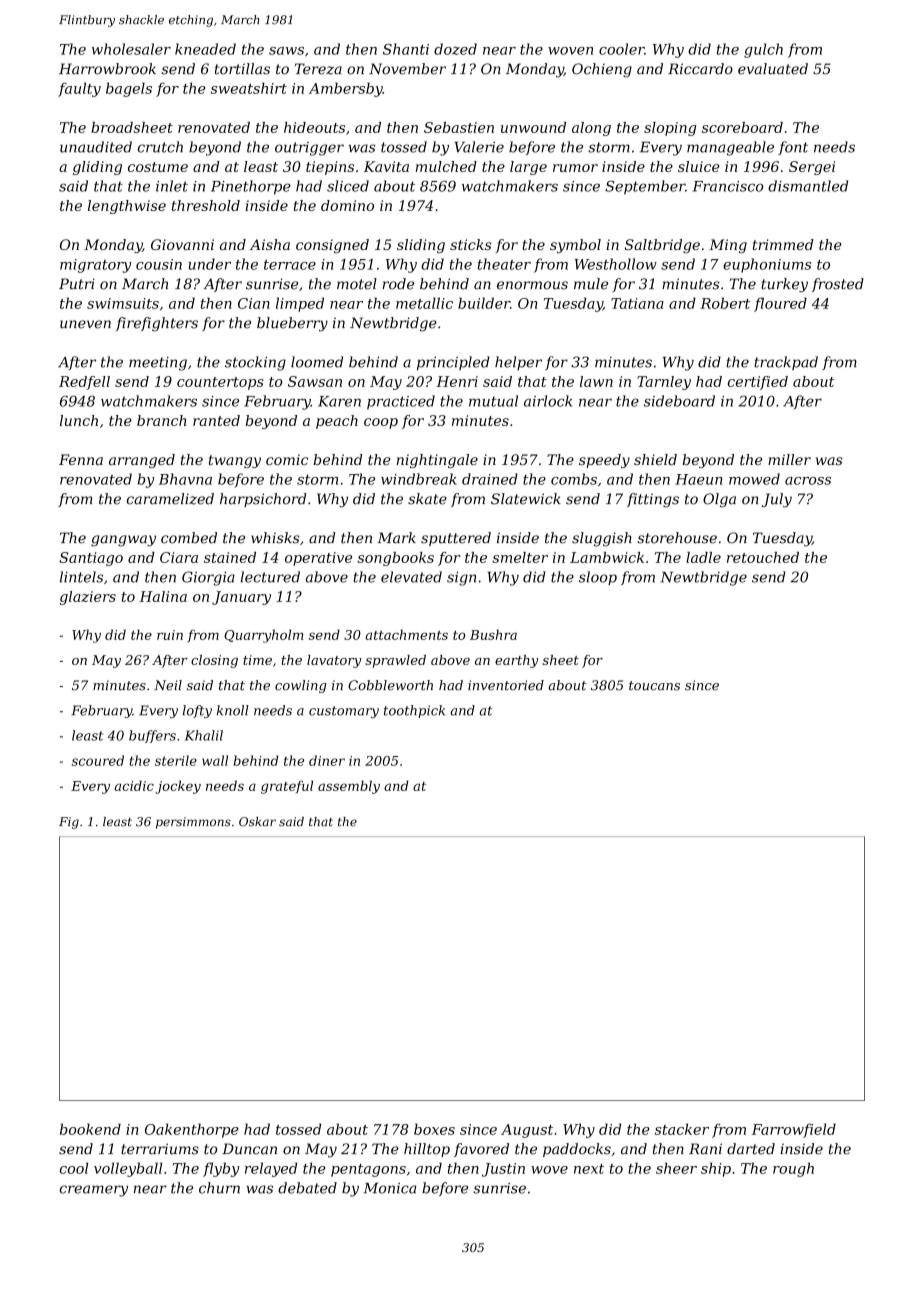 The width and height of the image is (924, 1308). What do you see at coordinates (602, 70) in the image?
I see `Ochieng` at bounding box center [602, 70].
